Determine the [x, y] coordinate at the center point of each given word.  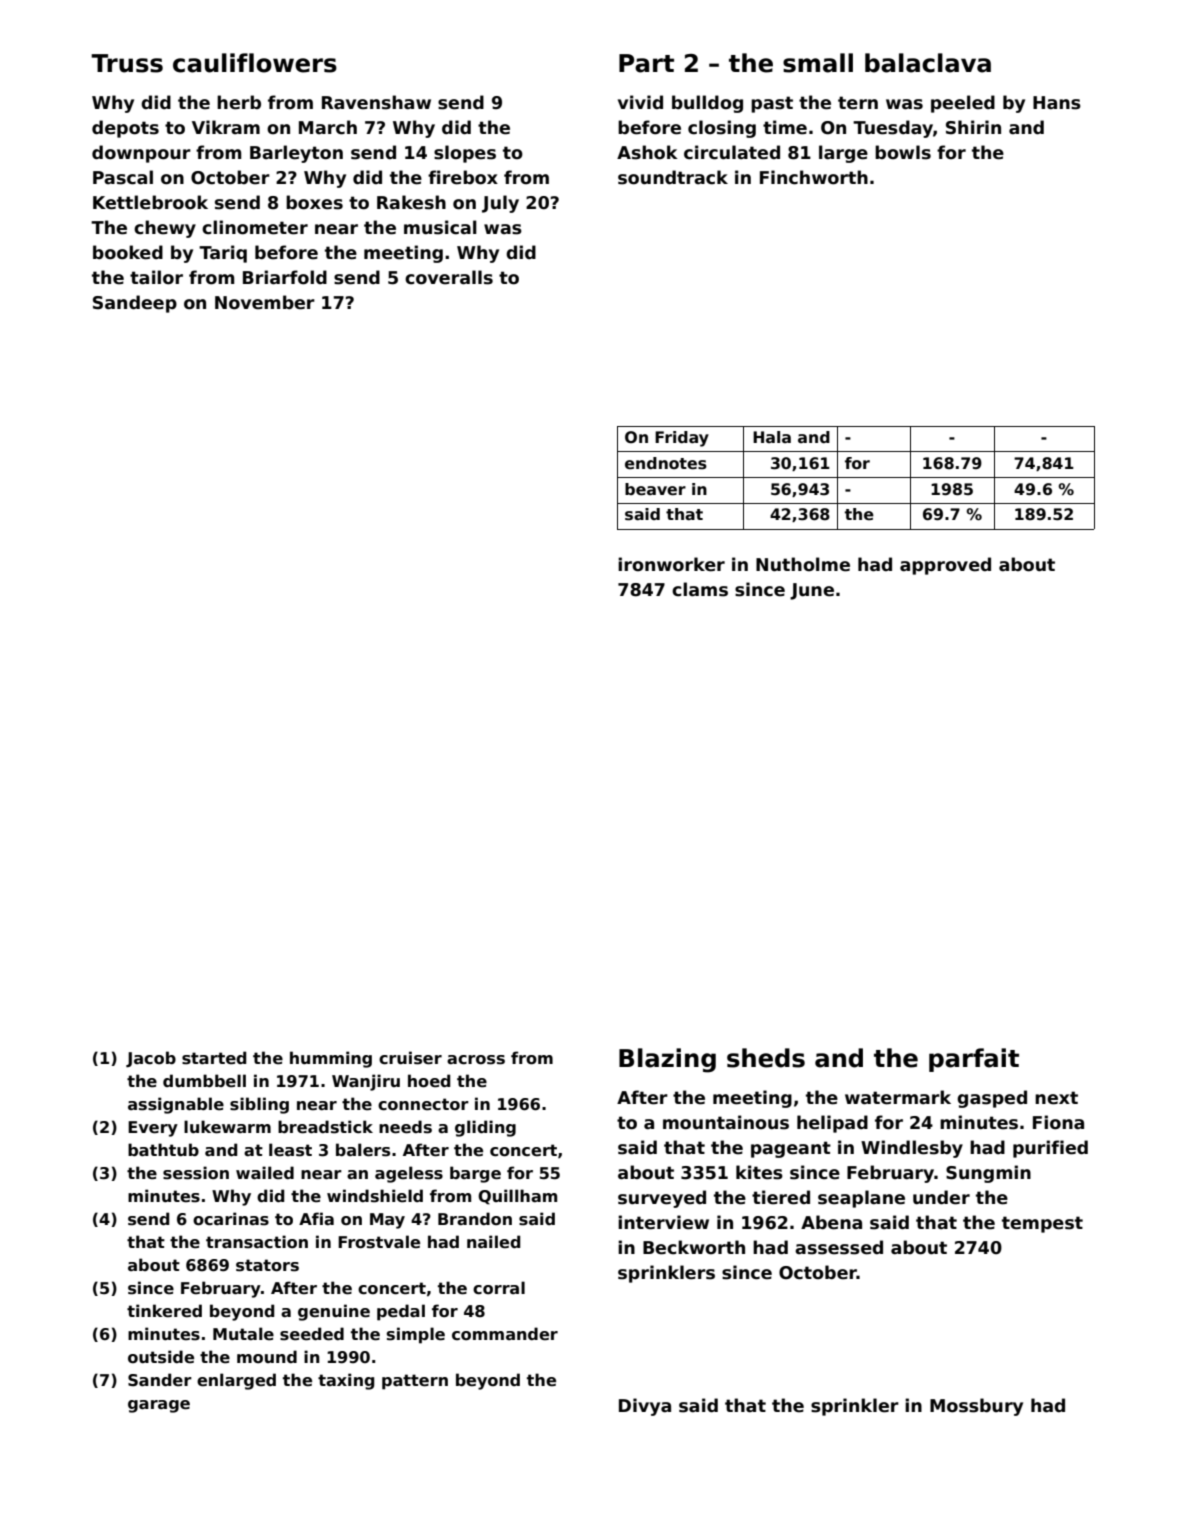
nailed [493, 1242]
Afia [316, 1218]
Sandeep [135, 304]
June [812, 591]
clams [700, 589]
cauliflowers [255, 63]
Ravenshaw [376, 102]
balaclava [928, 63]
